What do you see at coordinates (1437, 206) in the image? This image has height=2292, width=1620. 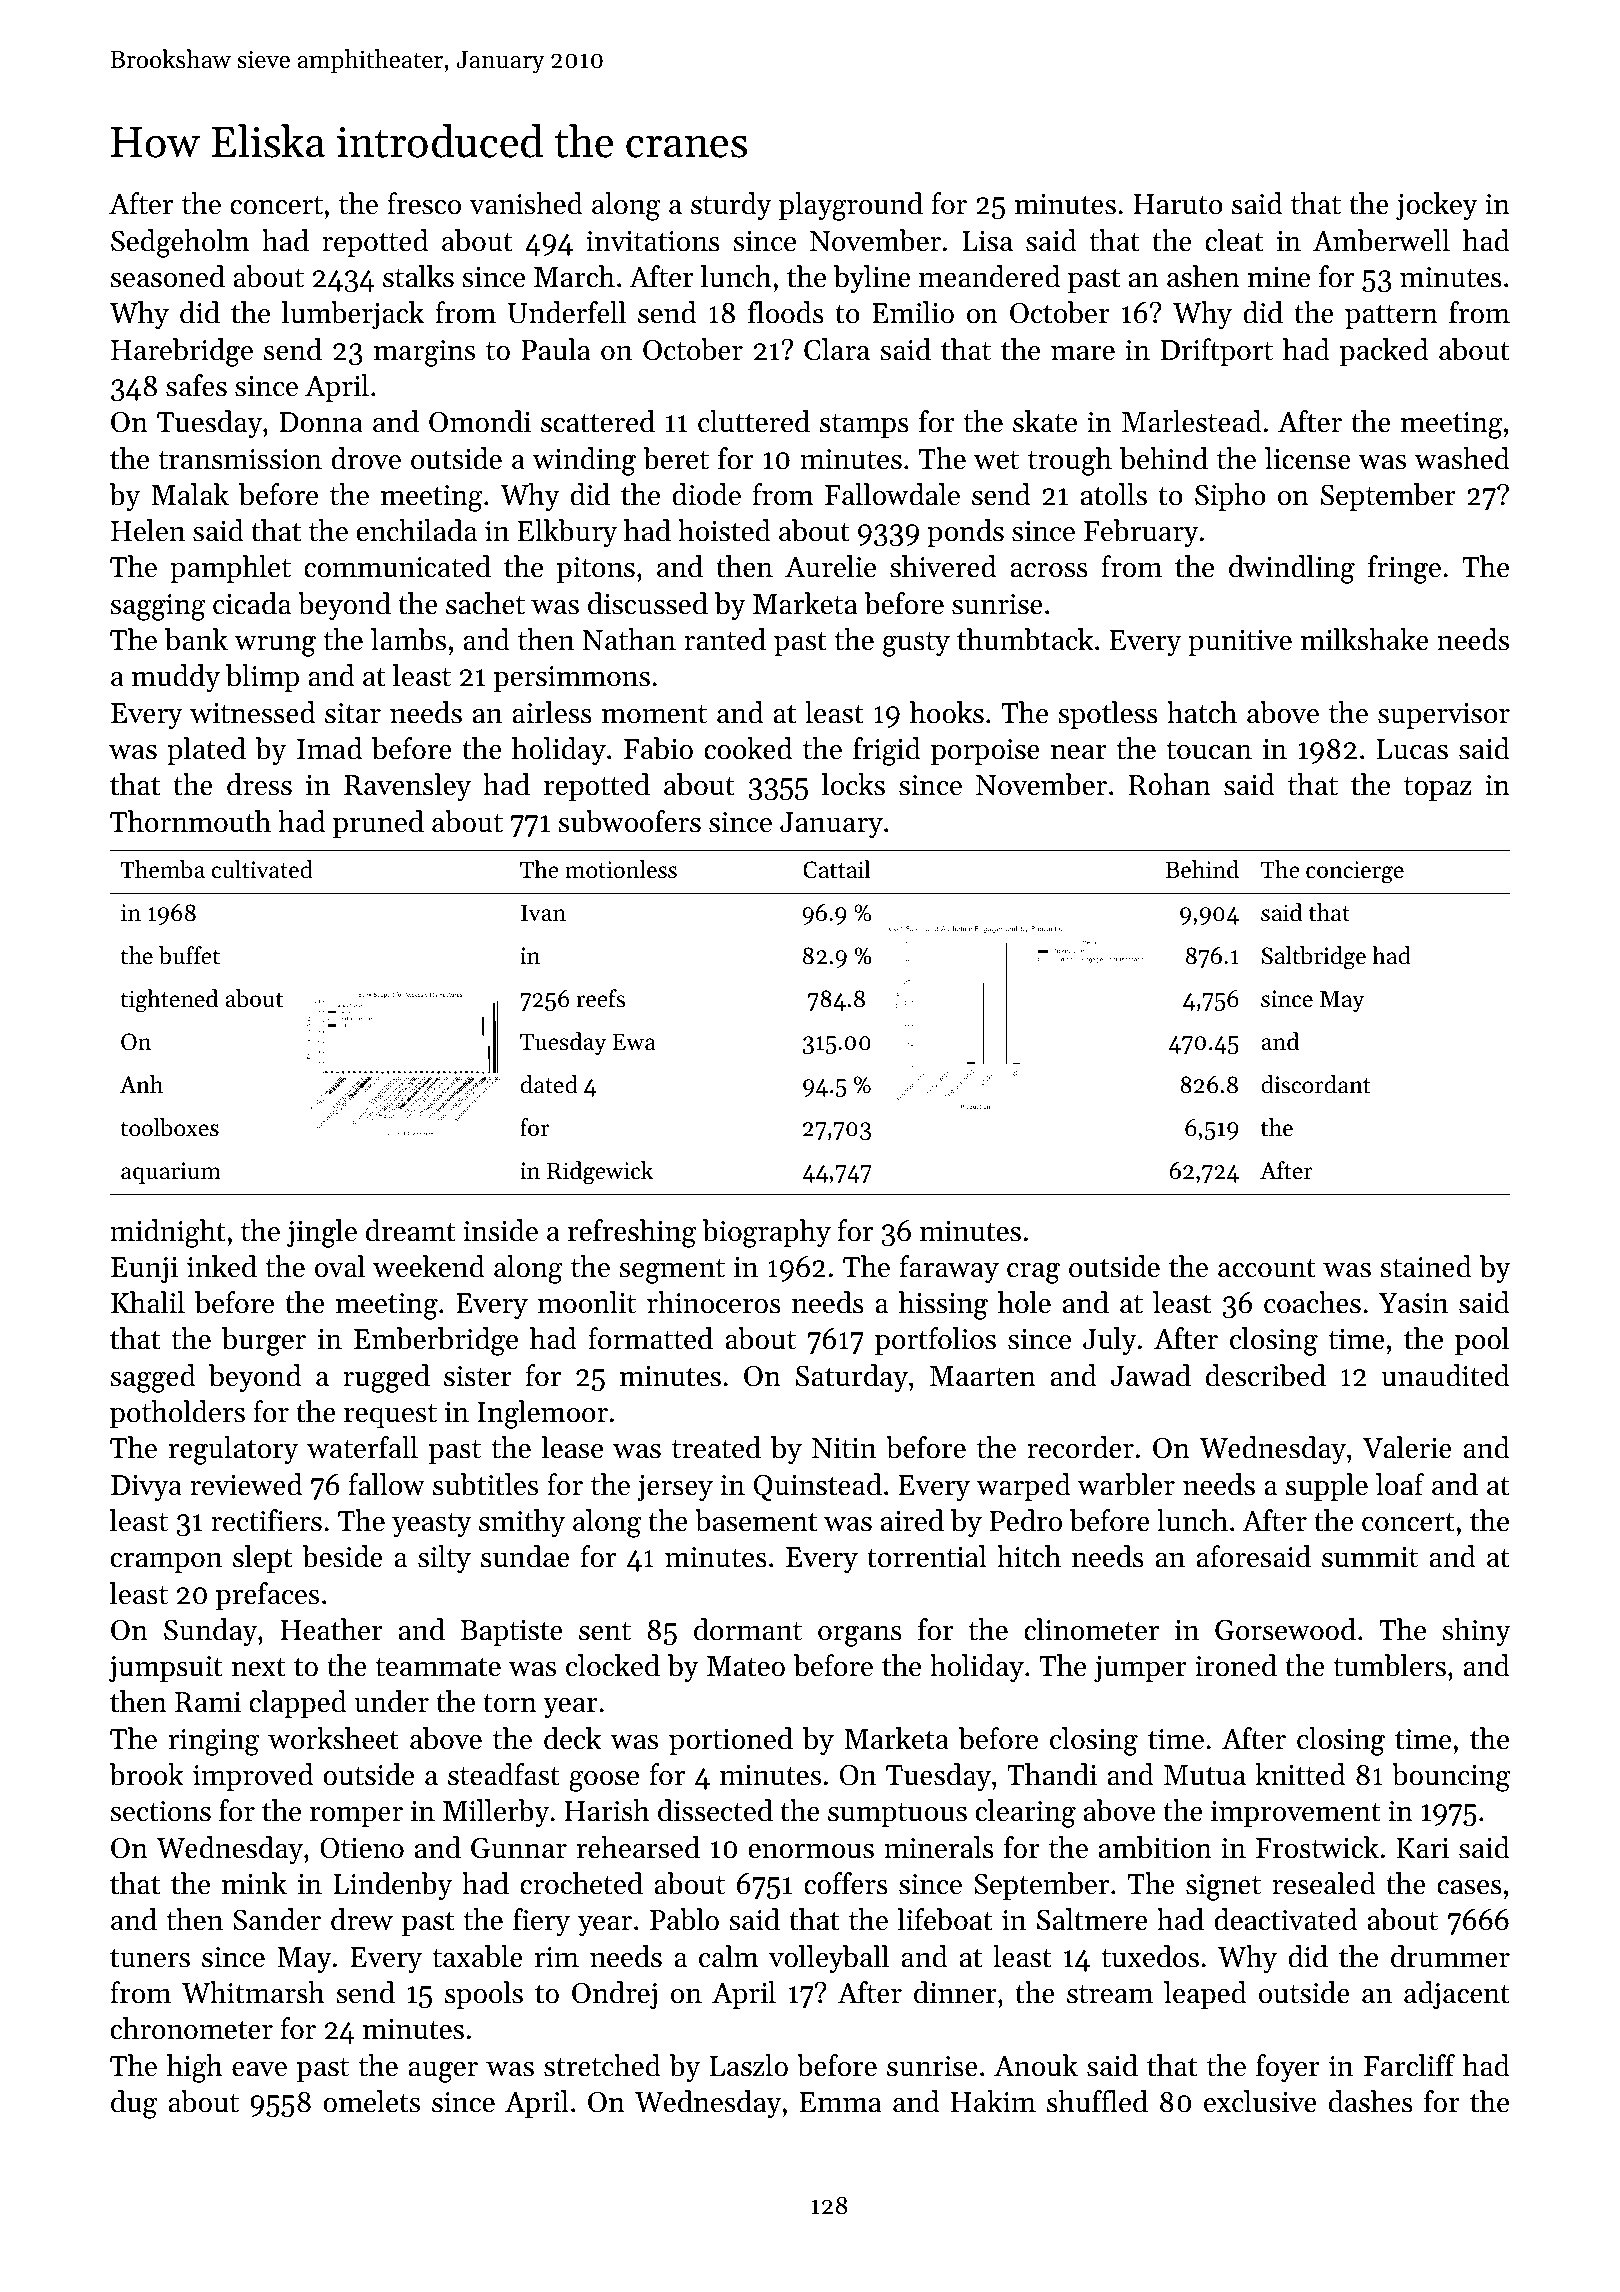 I see `jockey` at bounding box center [1437, 206].
